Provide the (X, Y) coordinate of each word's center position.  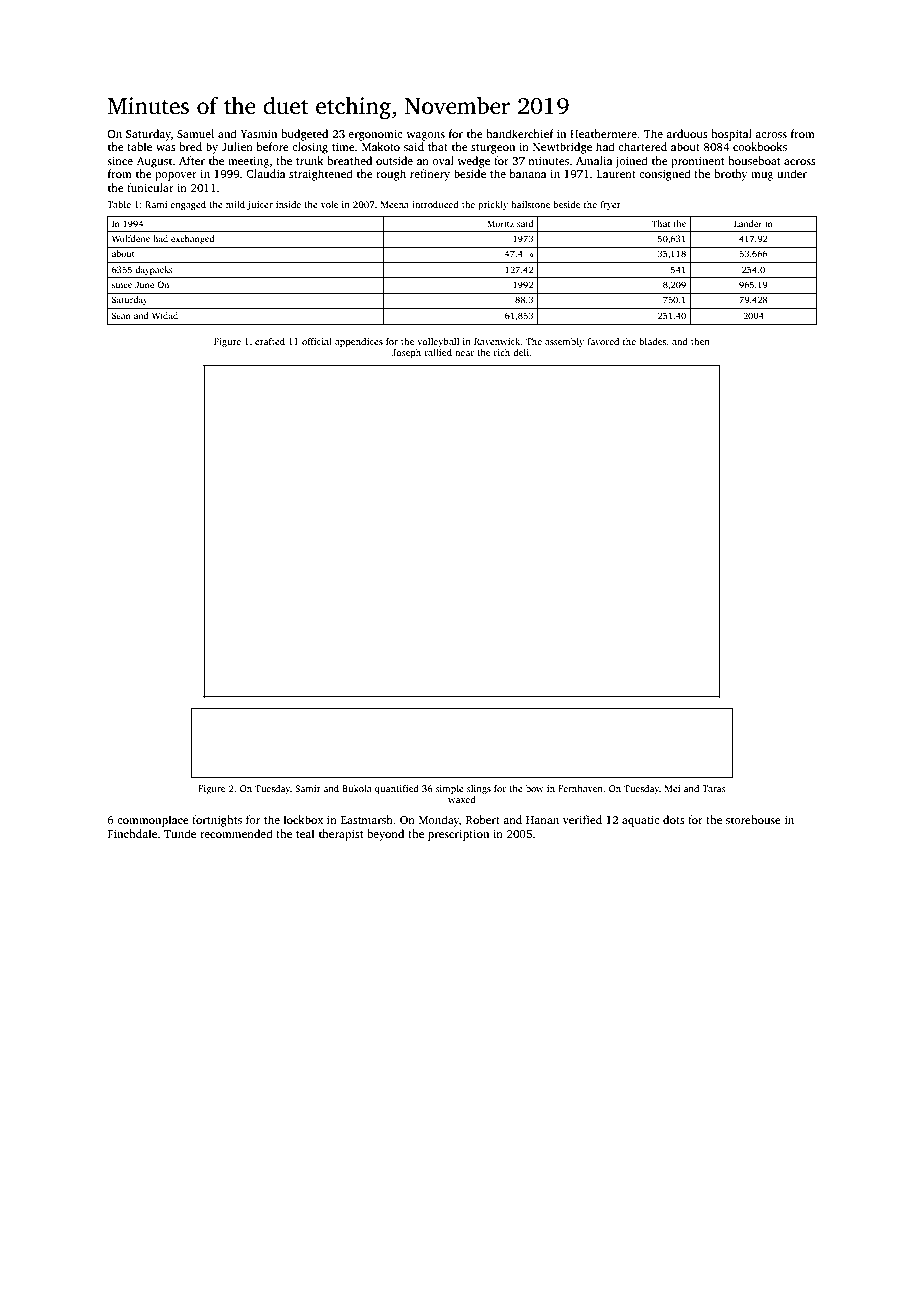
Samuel (195, 133)
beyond (385, 835)
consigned (665, 175)
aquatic (641, 821)
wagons (425, 136)
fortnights (217, 821)
